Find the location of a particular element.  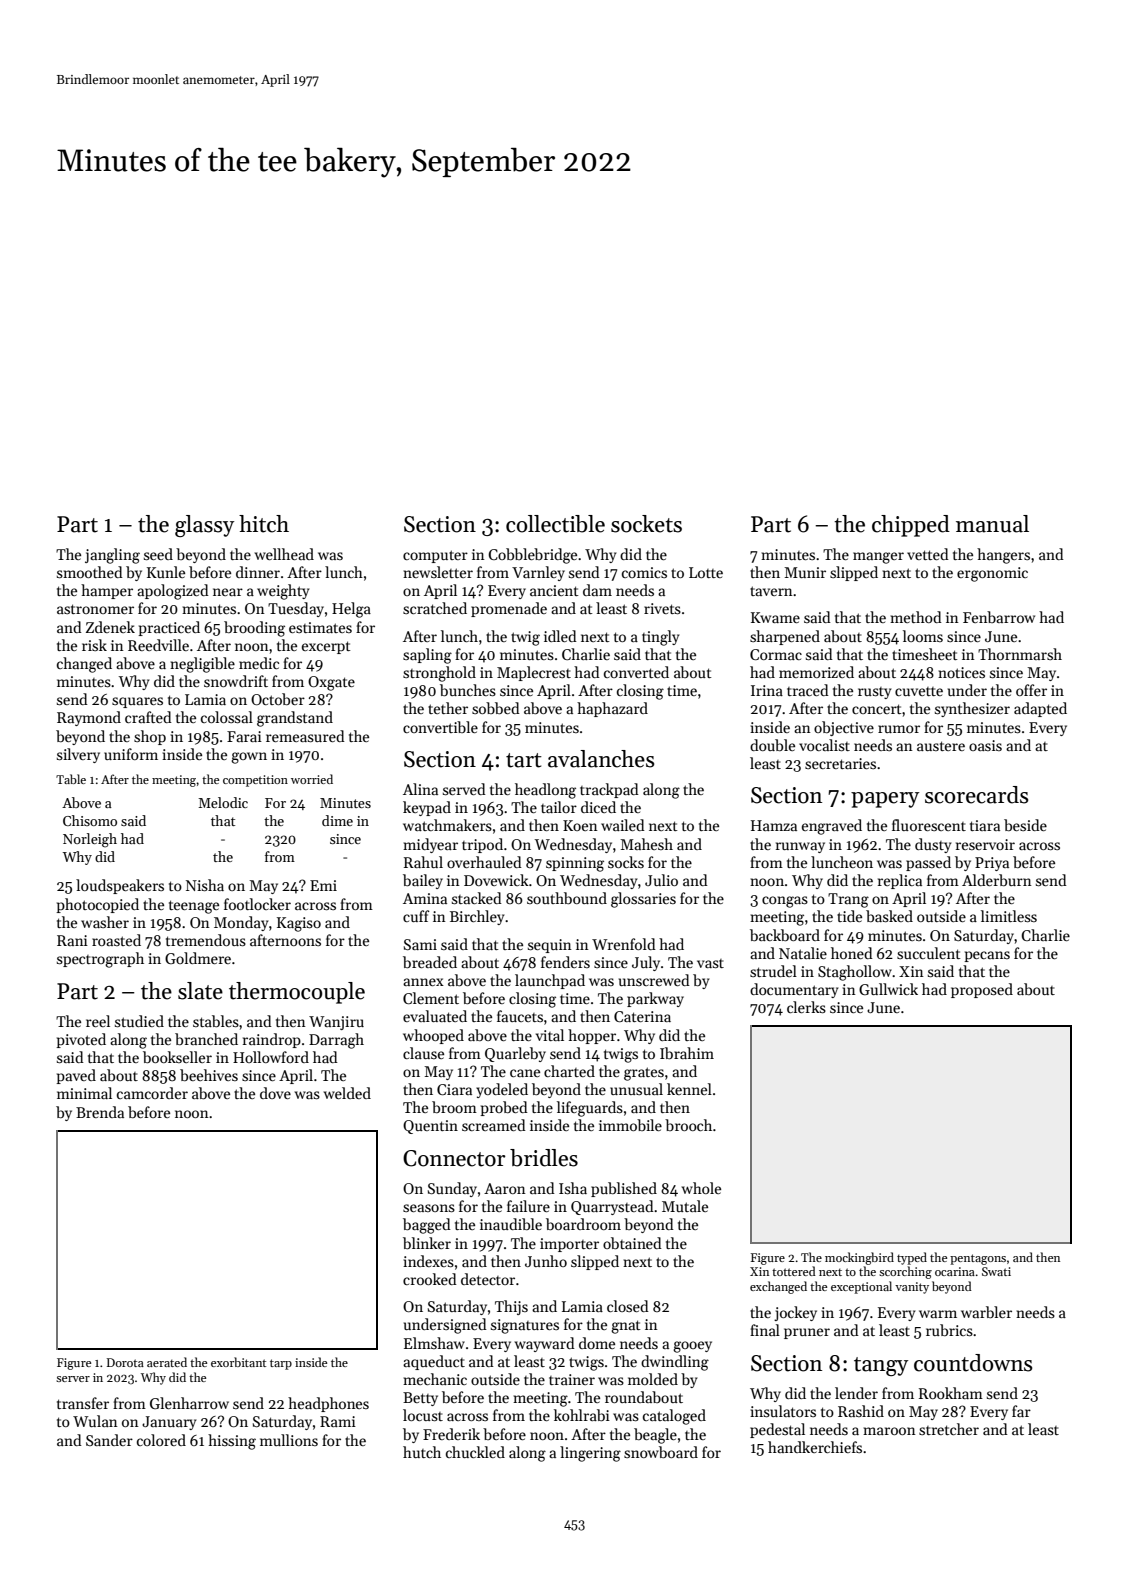

chipped is located at coordinates (911, 526).
